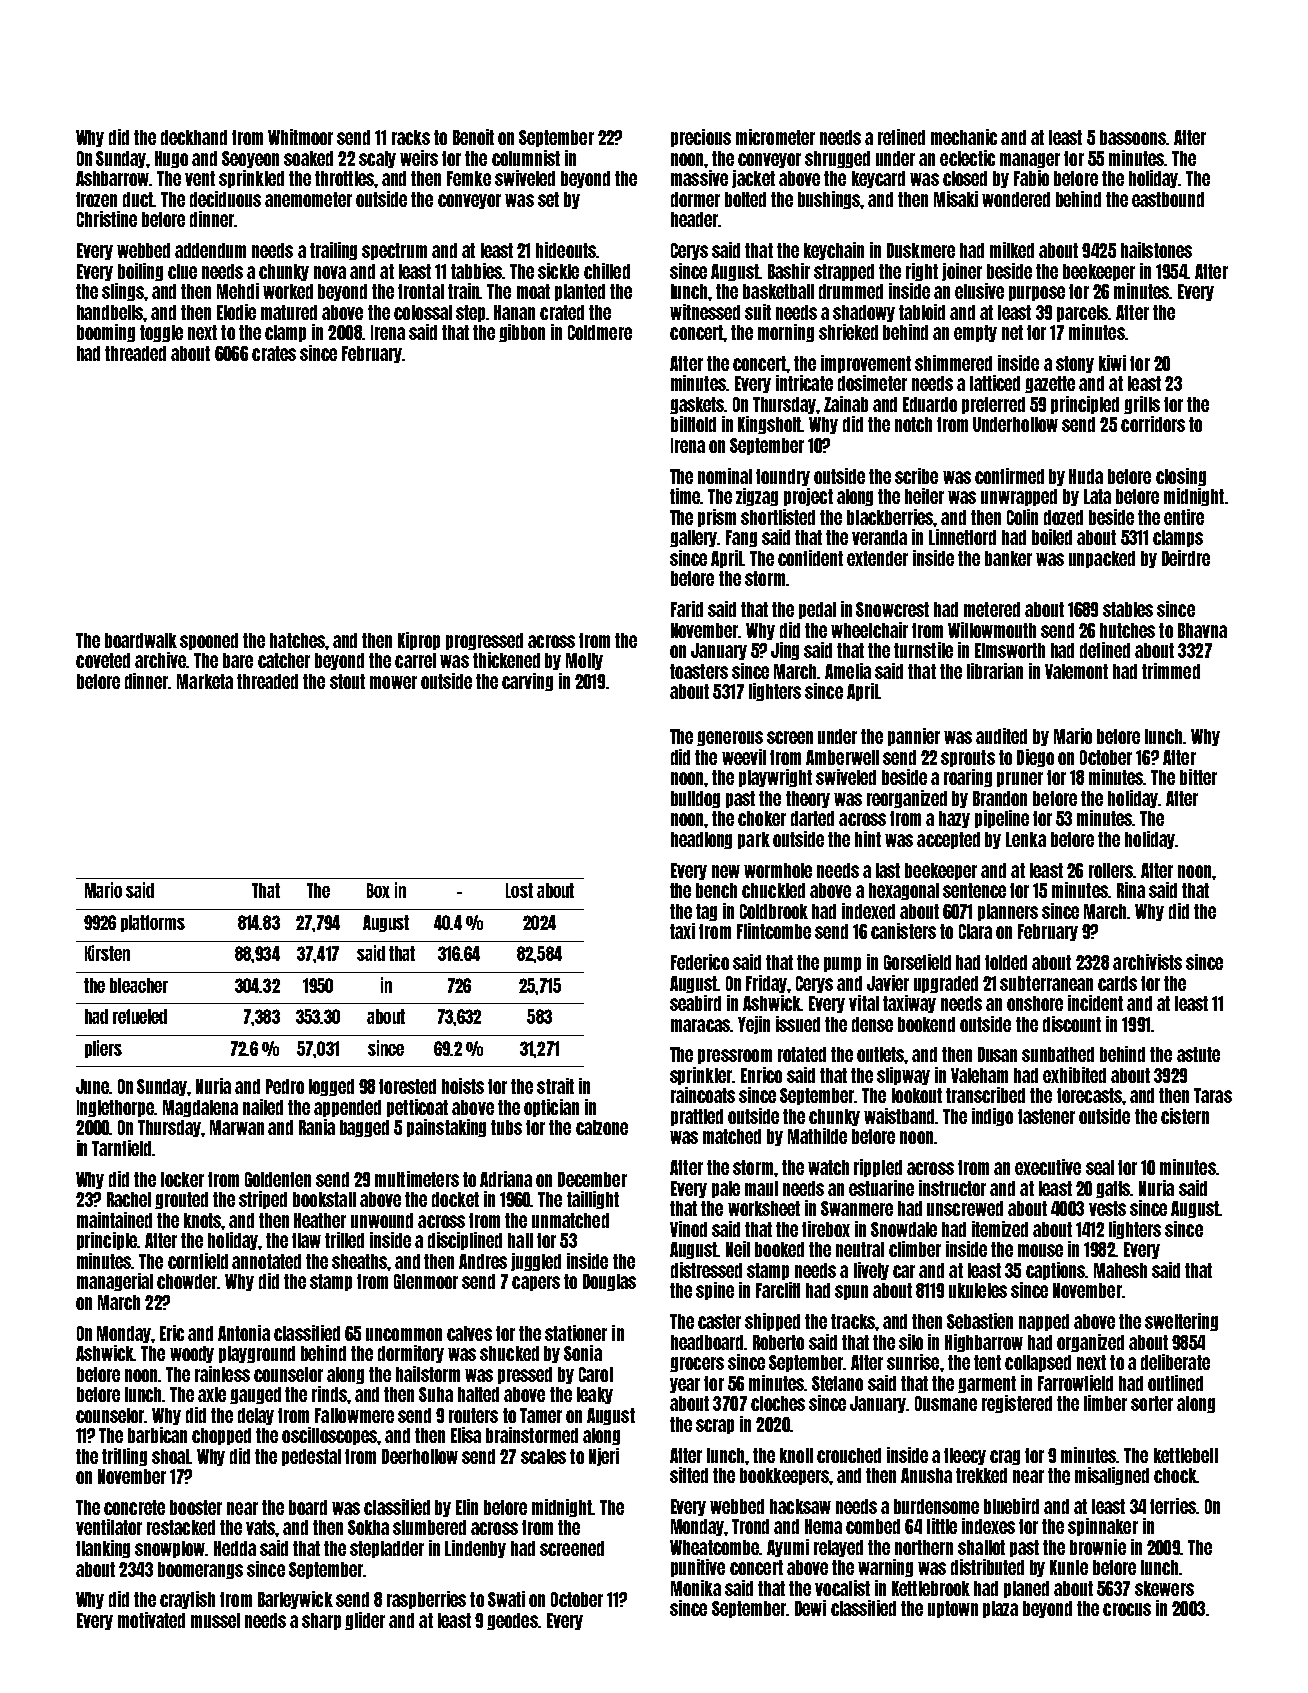  I want to click on header, so click(694, 219).
